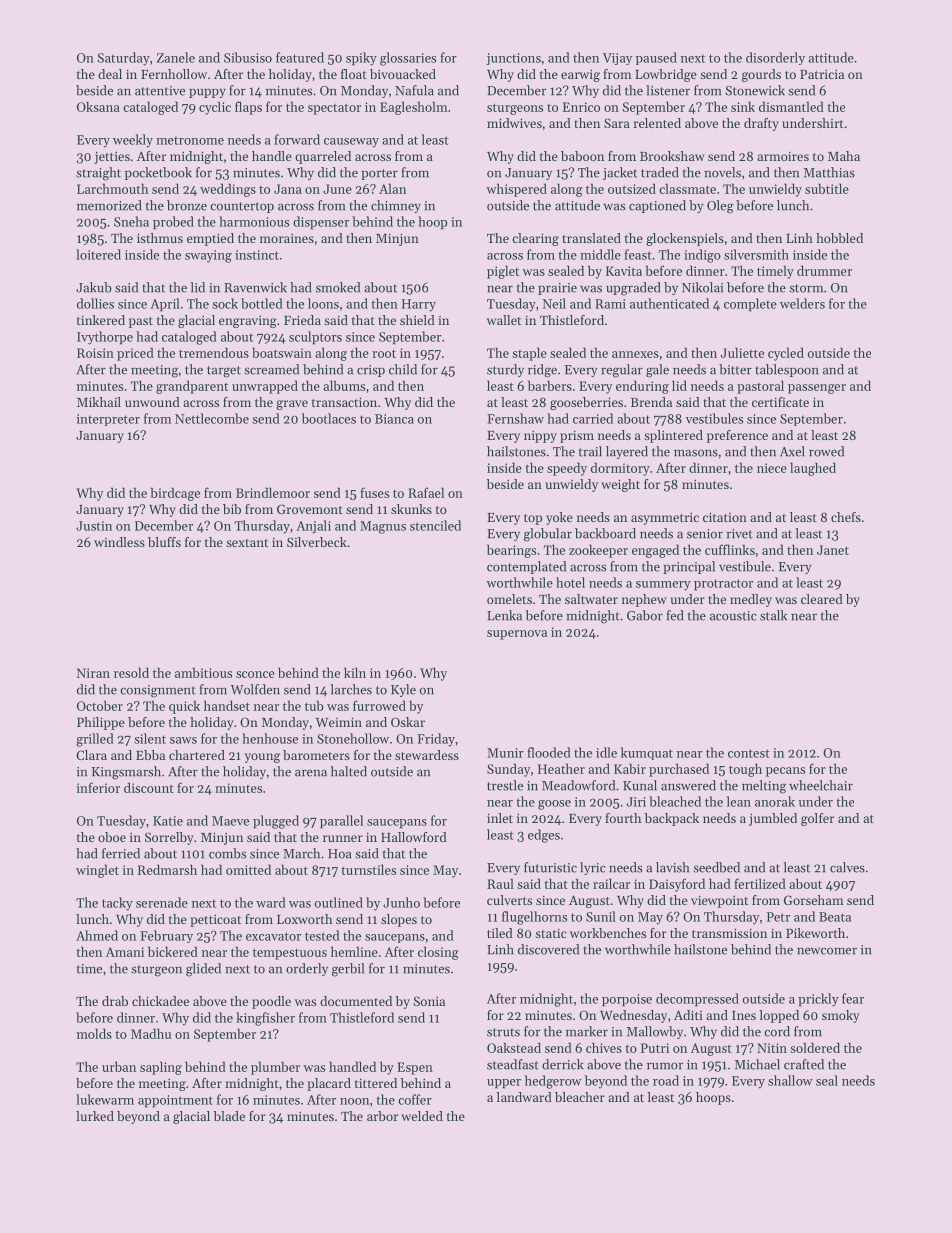 Image resolution: width=952 pixels, height=1233 pixels. I want to click on wallet, so click(504, 320).
